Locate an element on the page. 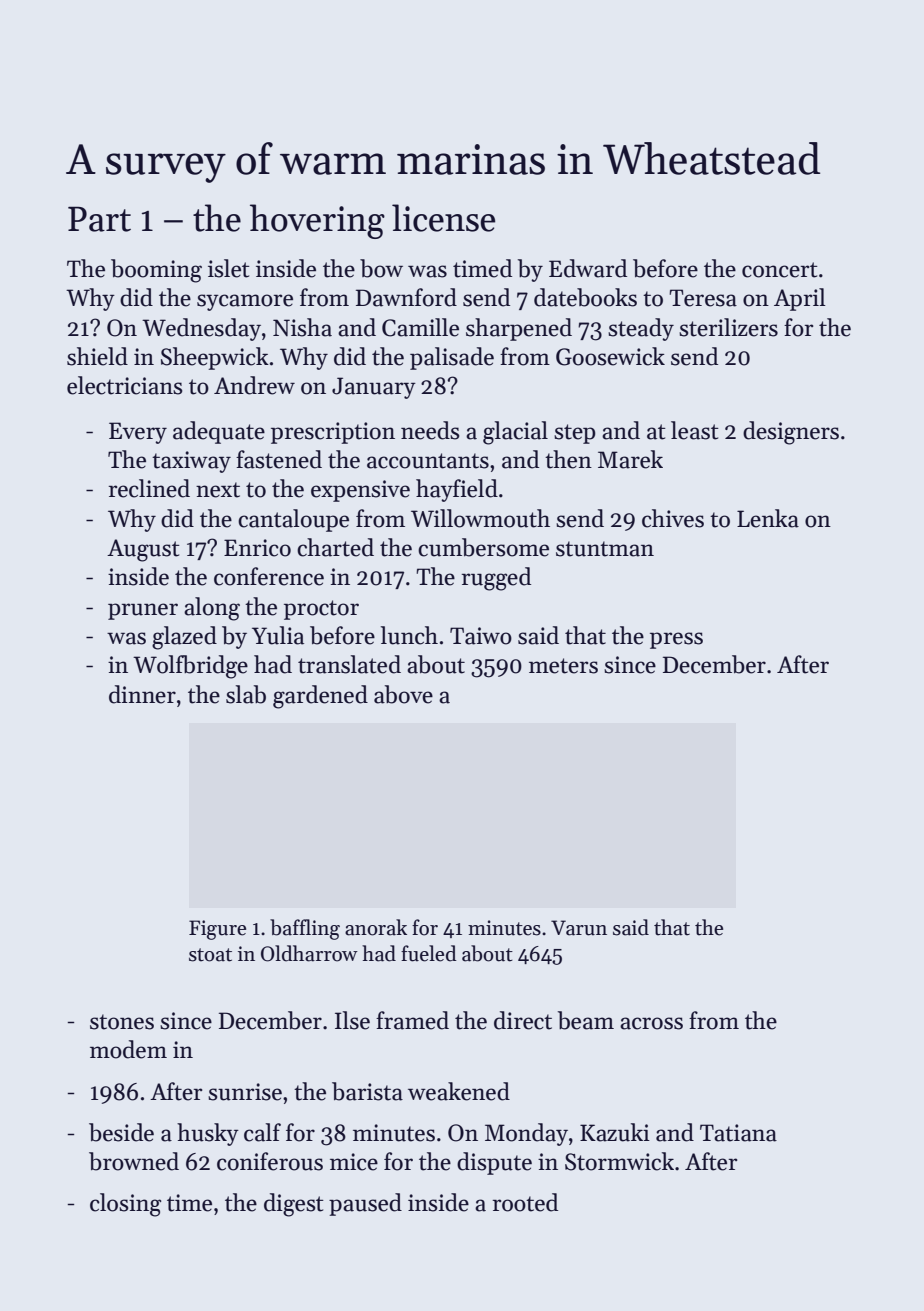 Image resolution: width=924 pixels, height=1311 pixels. above is located at coordinates (403, 694).
